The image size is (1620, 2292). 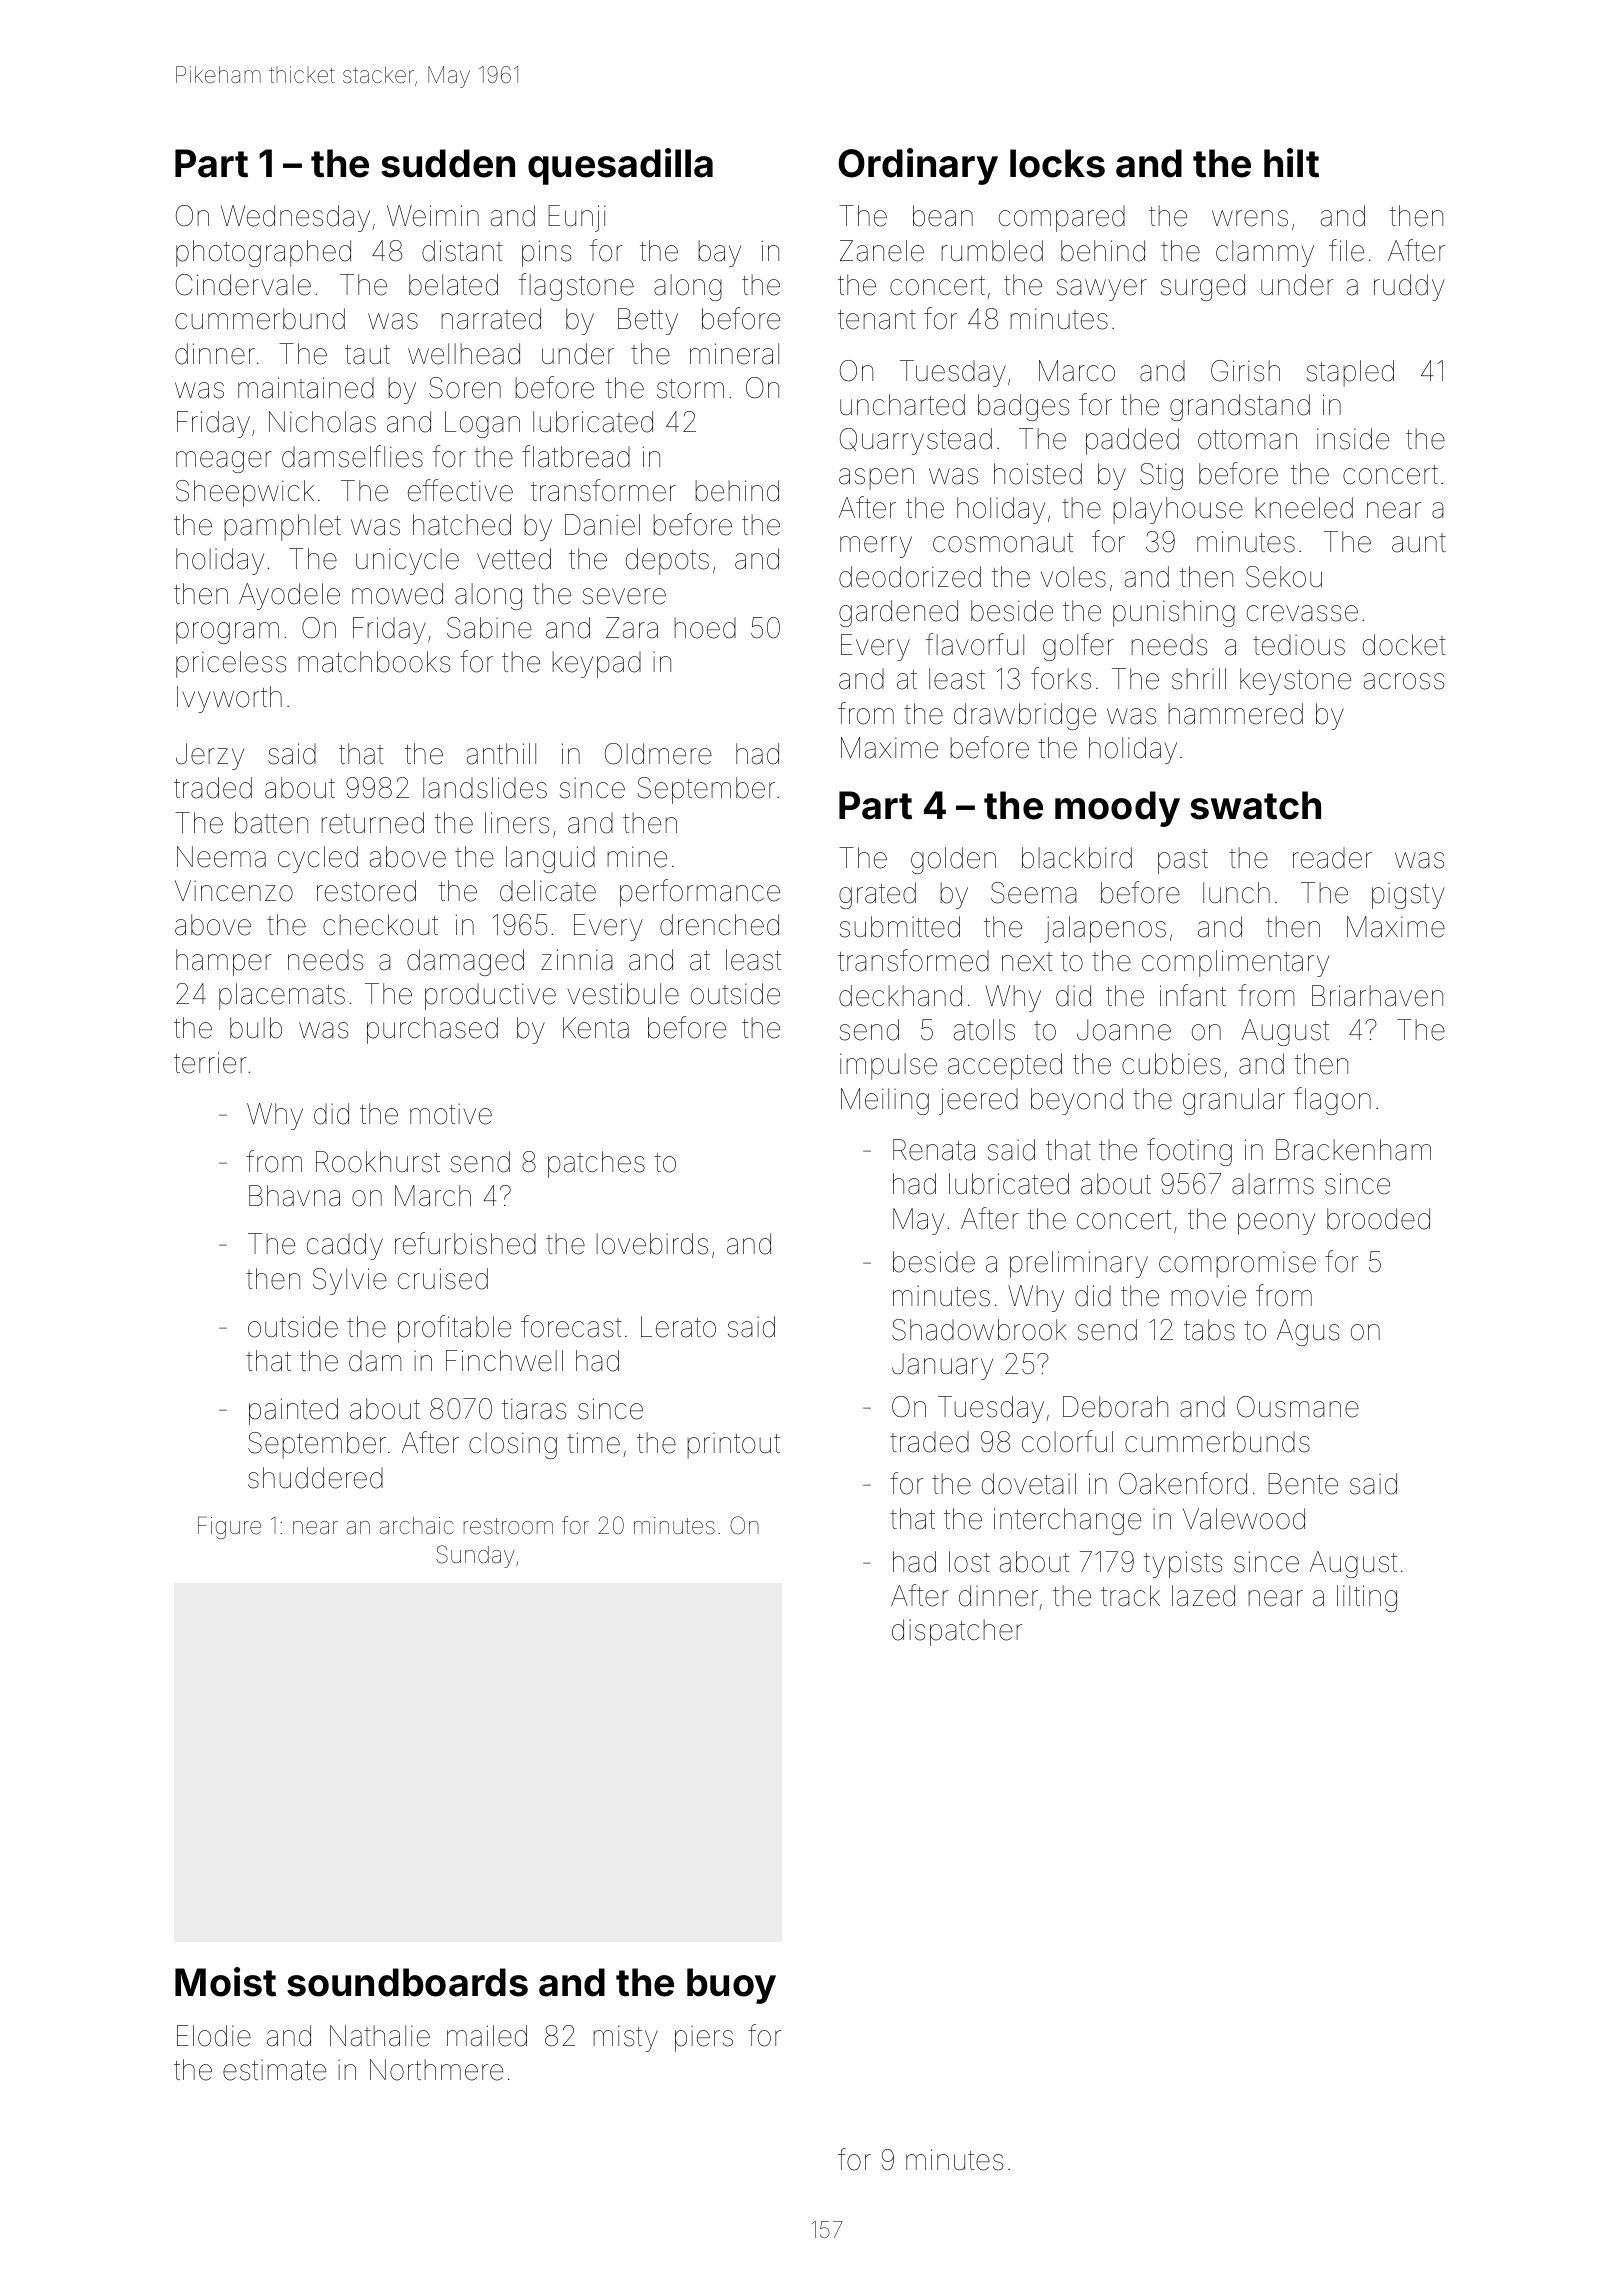 What do you see at coordinates (1367, 1598) in the page?
I see `lilting` at bounding box center [1367, 1598].
